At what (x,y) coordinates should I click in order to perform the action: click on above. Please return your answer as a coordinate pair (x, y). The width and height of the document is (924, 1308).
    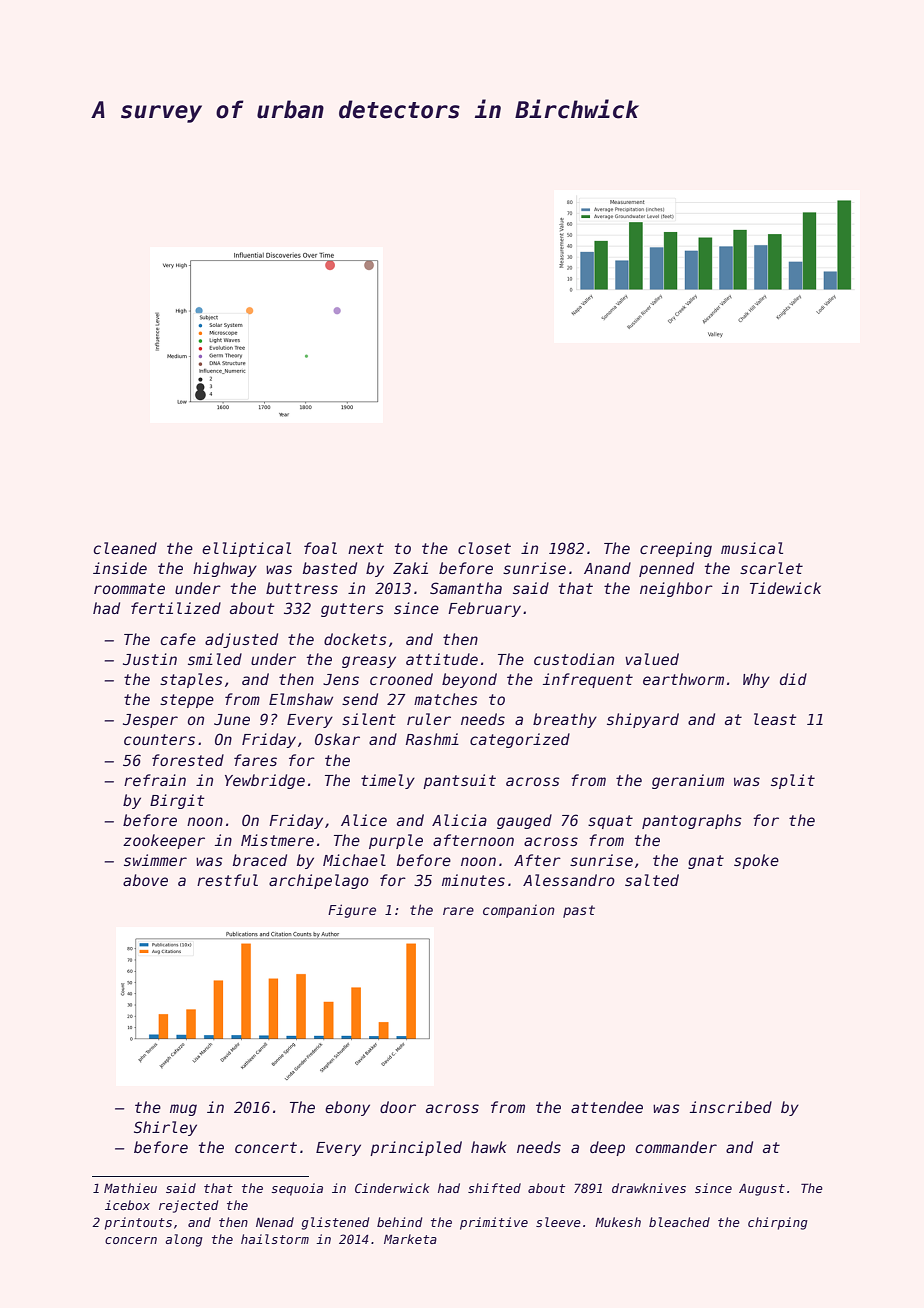
    Looking at the image, I should click on (145, 880).
